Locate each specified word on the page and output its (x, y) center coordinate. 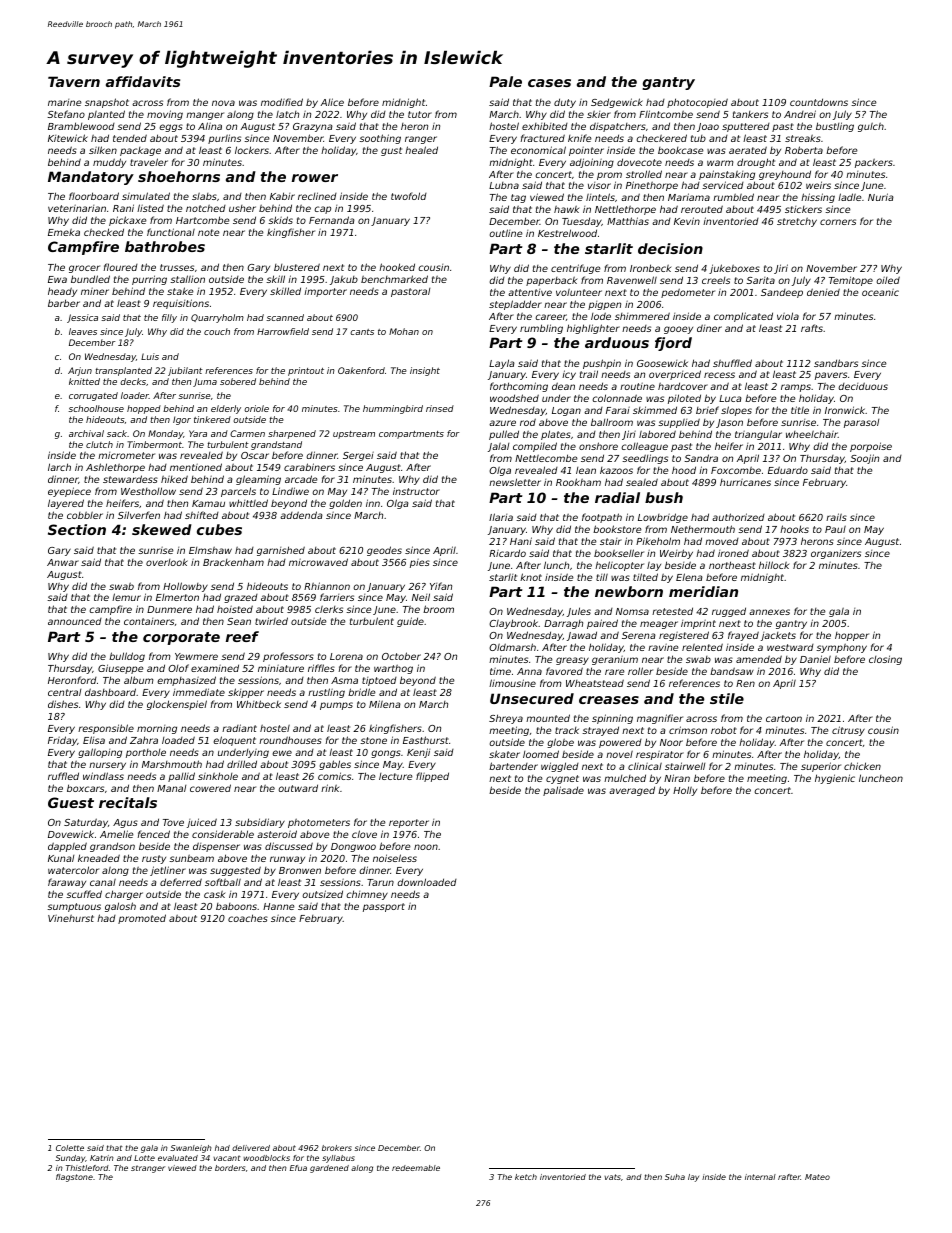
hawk (566, 209)
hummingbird (393, 409)
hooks (794, 529)
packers (874, 163)
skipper (246, 693)
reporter (409, 823)
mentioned (196, 467)
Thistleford (87, 1168)
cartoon (784, 718)
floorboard (94, 196)
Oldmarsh (512, 647)
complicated (743, 317)
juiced (202, 823)
